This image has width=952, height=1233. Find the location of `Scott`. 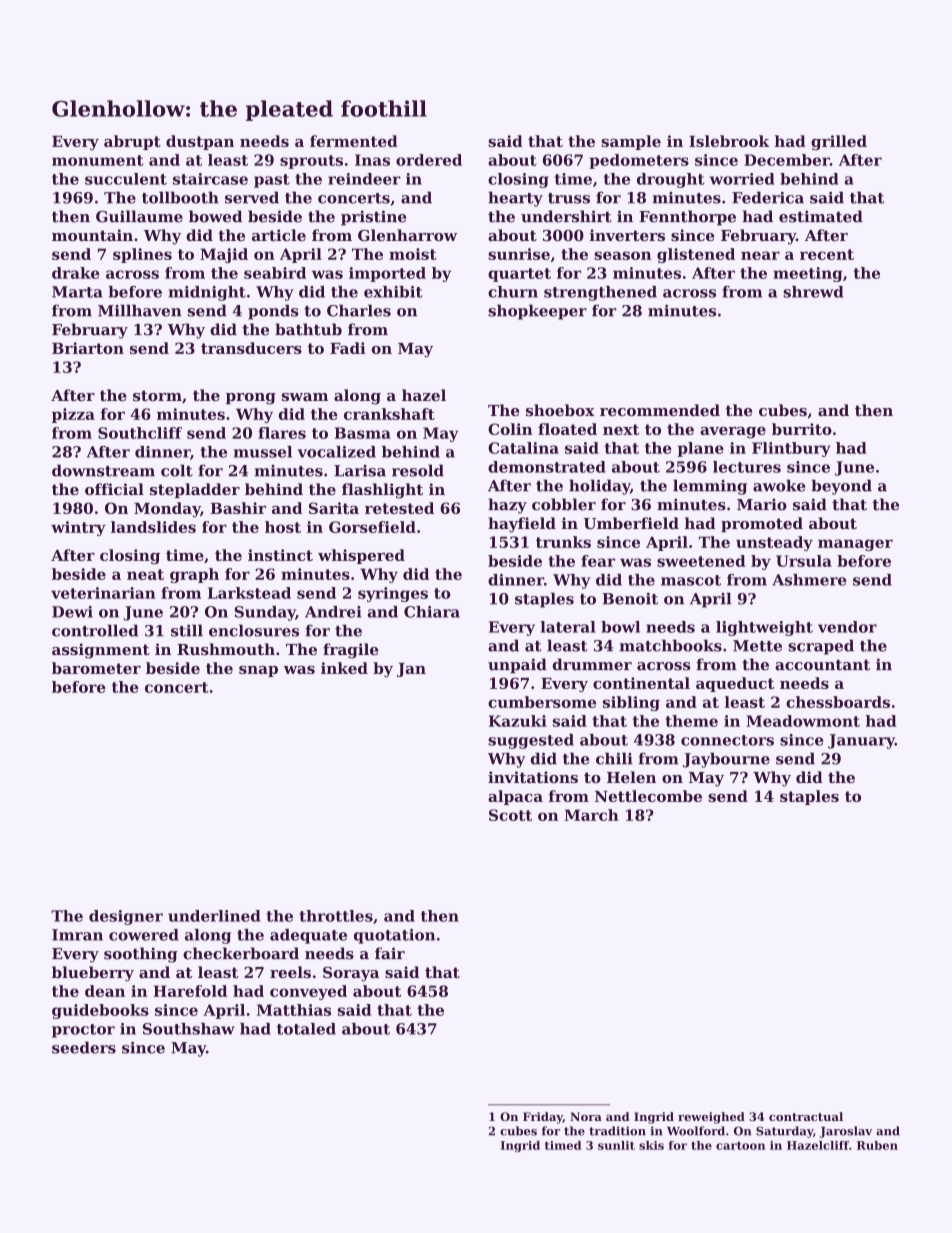

Scott is located at coordinates (510, 815).
